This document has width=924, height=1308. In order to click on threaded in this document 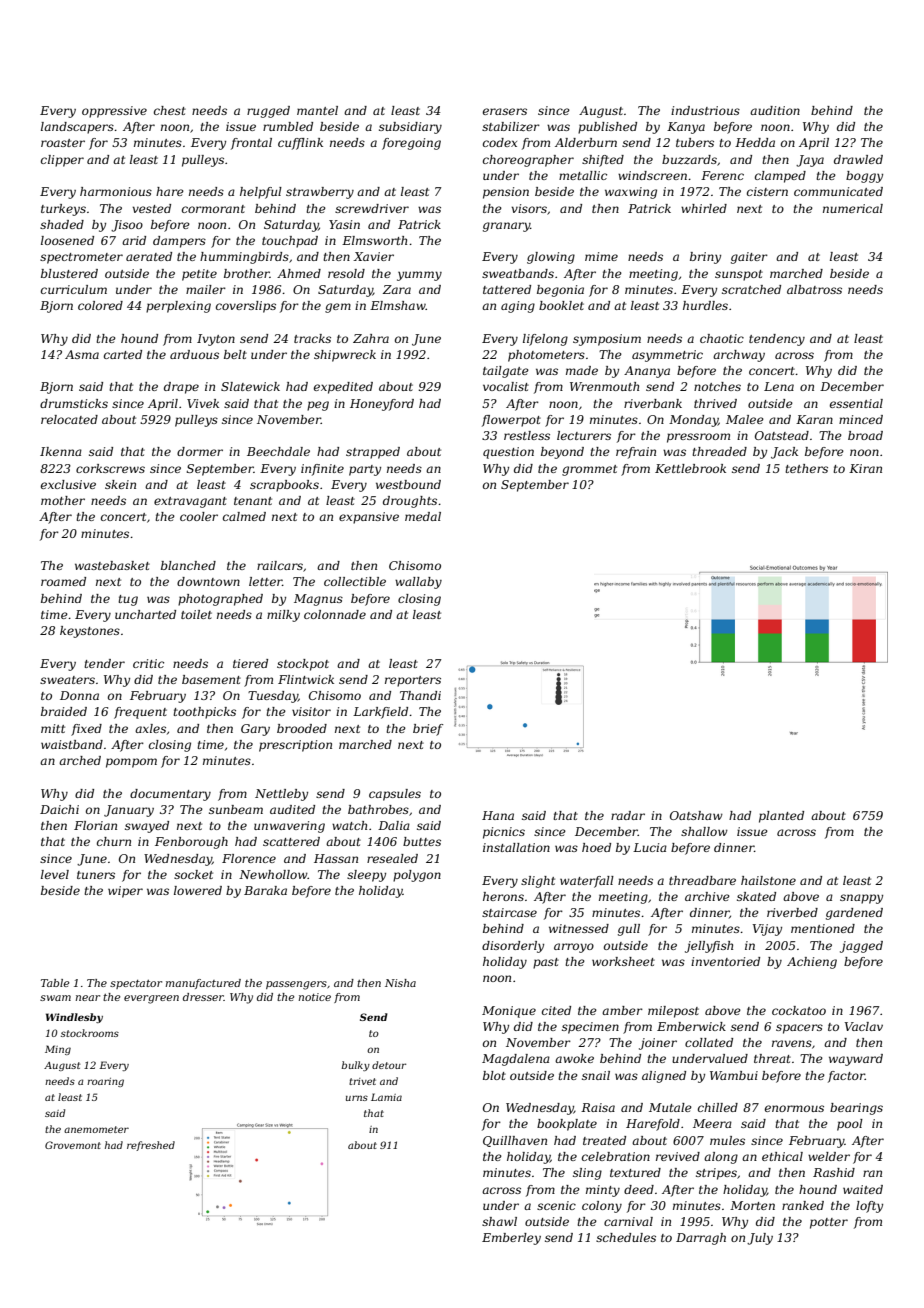, I will do `click(719, 451)`.
